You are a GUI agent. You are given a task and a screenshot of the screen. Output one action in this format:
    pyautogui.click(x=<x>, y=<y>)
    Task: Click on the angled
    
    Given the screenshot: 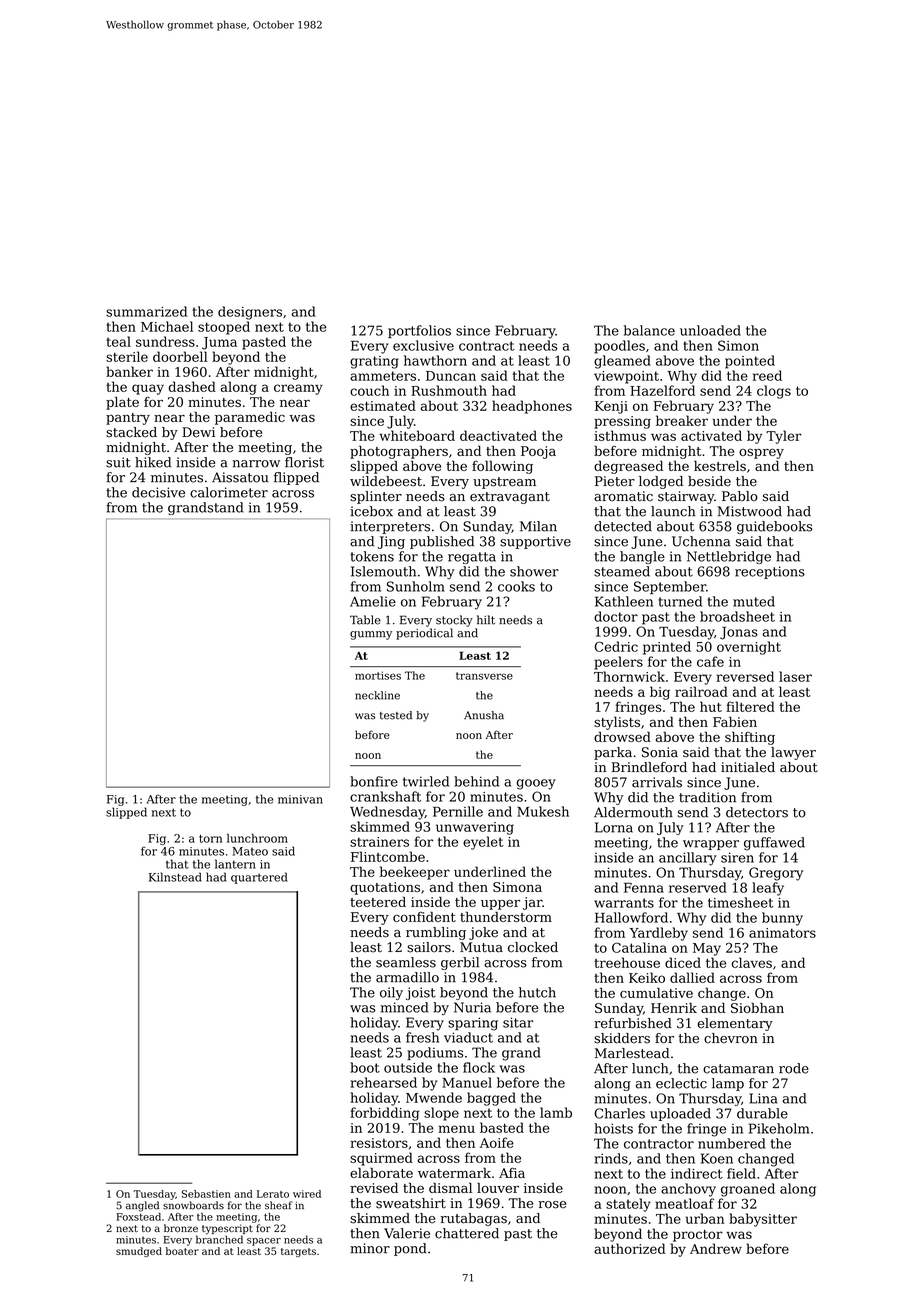 What is the action you would take?
    pyautogui.click(x=142, y=1206)
